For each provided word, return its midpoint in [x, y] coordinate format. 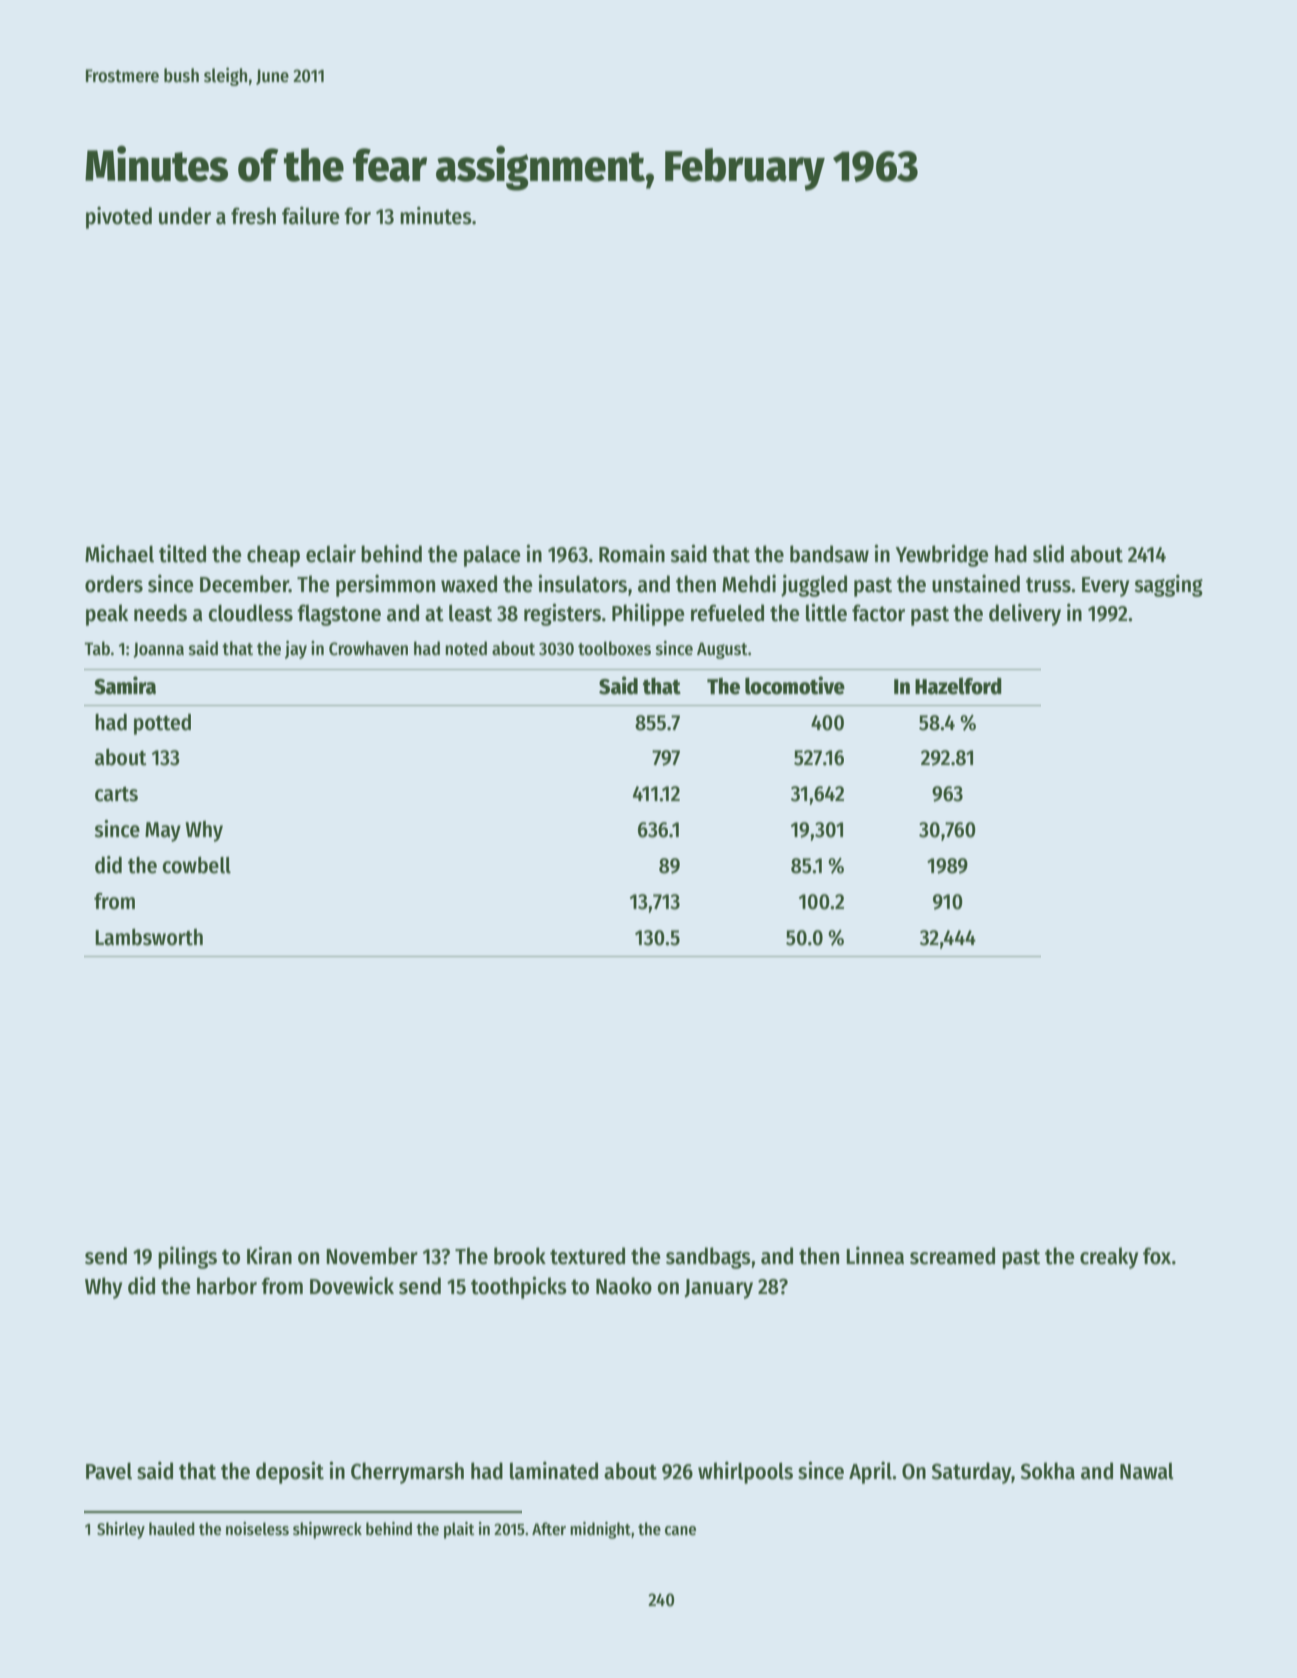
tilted [182, 554]
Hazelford [958, 686]
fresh [253, 216]
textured [587, 1256]
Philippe [648, 614]
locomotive [795, 685]
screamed [952, 1256]
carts [116, 794]
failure [311, 215]
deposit [290, 1472]
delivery [1025, 614]
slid [1048, 553]
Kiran [269, 1255]
